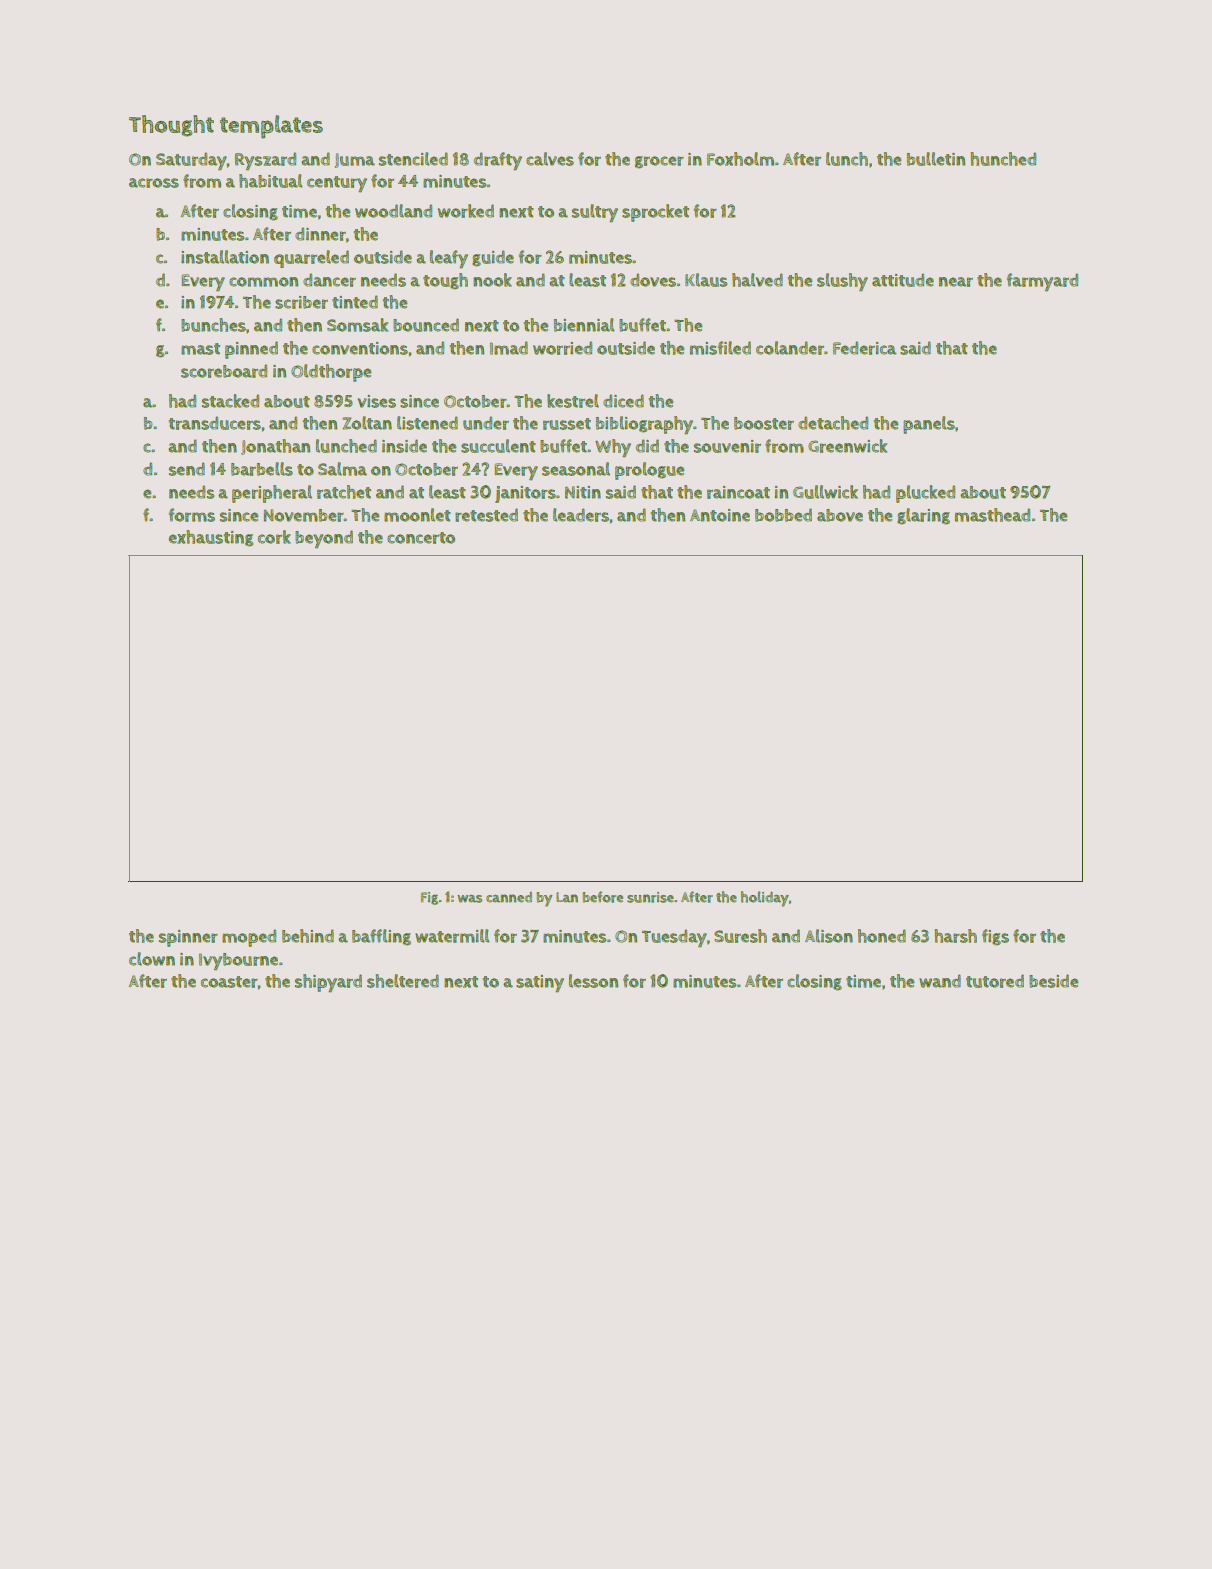 The width and height of the document is (1212, 1569). What do you see at coordinates (936, 159) in the document?
I see `bulletin` at bounding box center [936, 159].
